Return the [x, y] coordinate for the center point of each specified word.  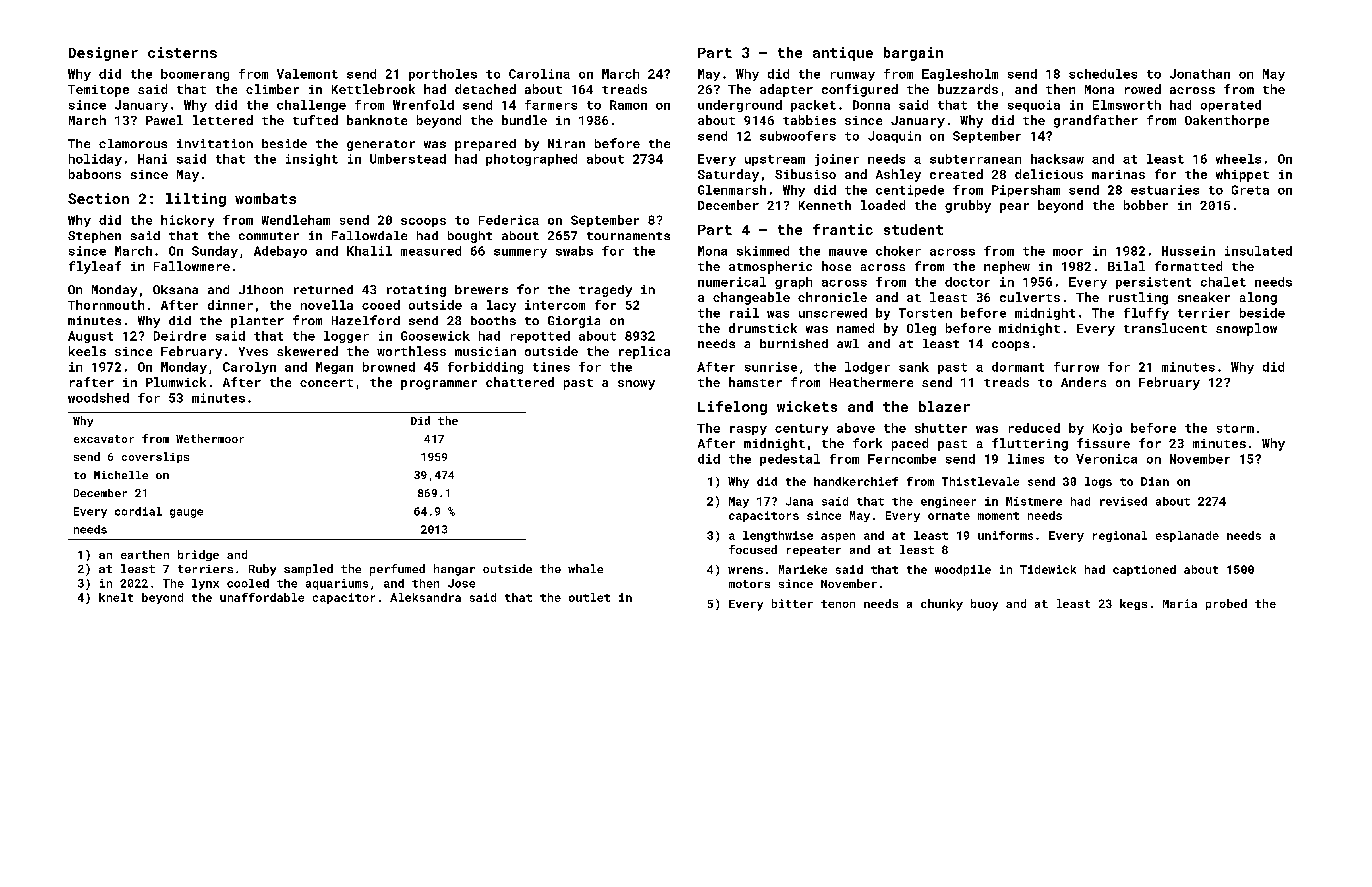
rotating [416, 291]
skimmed [763, 251]
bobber [1146, 205]
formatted [1188, 266]
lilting [196, 200]
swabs [574, 251]
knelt [116, 597]
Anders [1083, 382]
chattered [520, 382]
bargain [913, 54]
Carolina [539, 74]
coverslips [155, 457]
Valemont [307, 74]
